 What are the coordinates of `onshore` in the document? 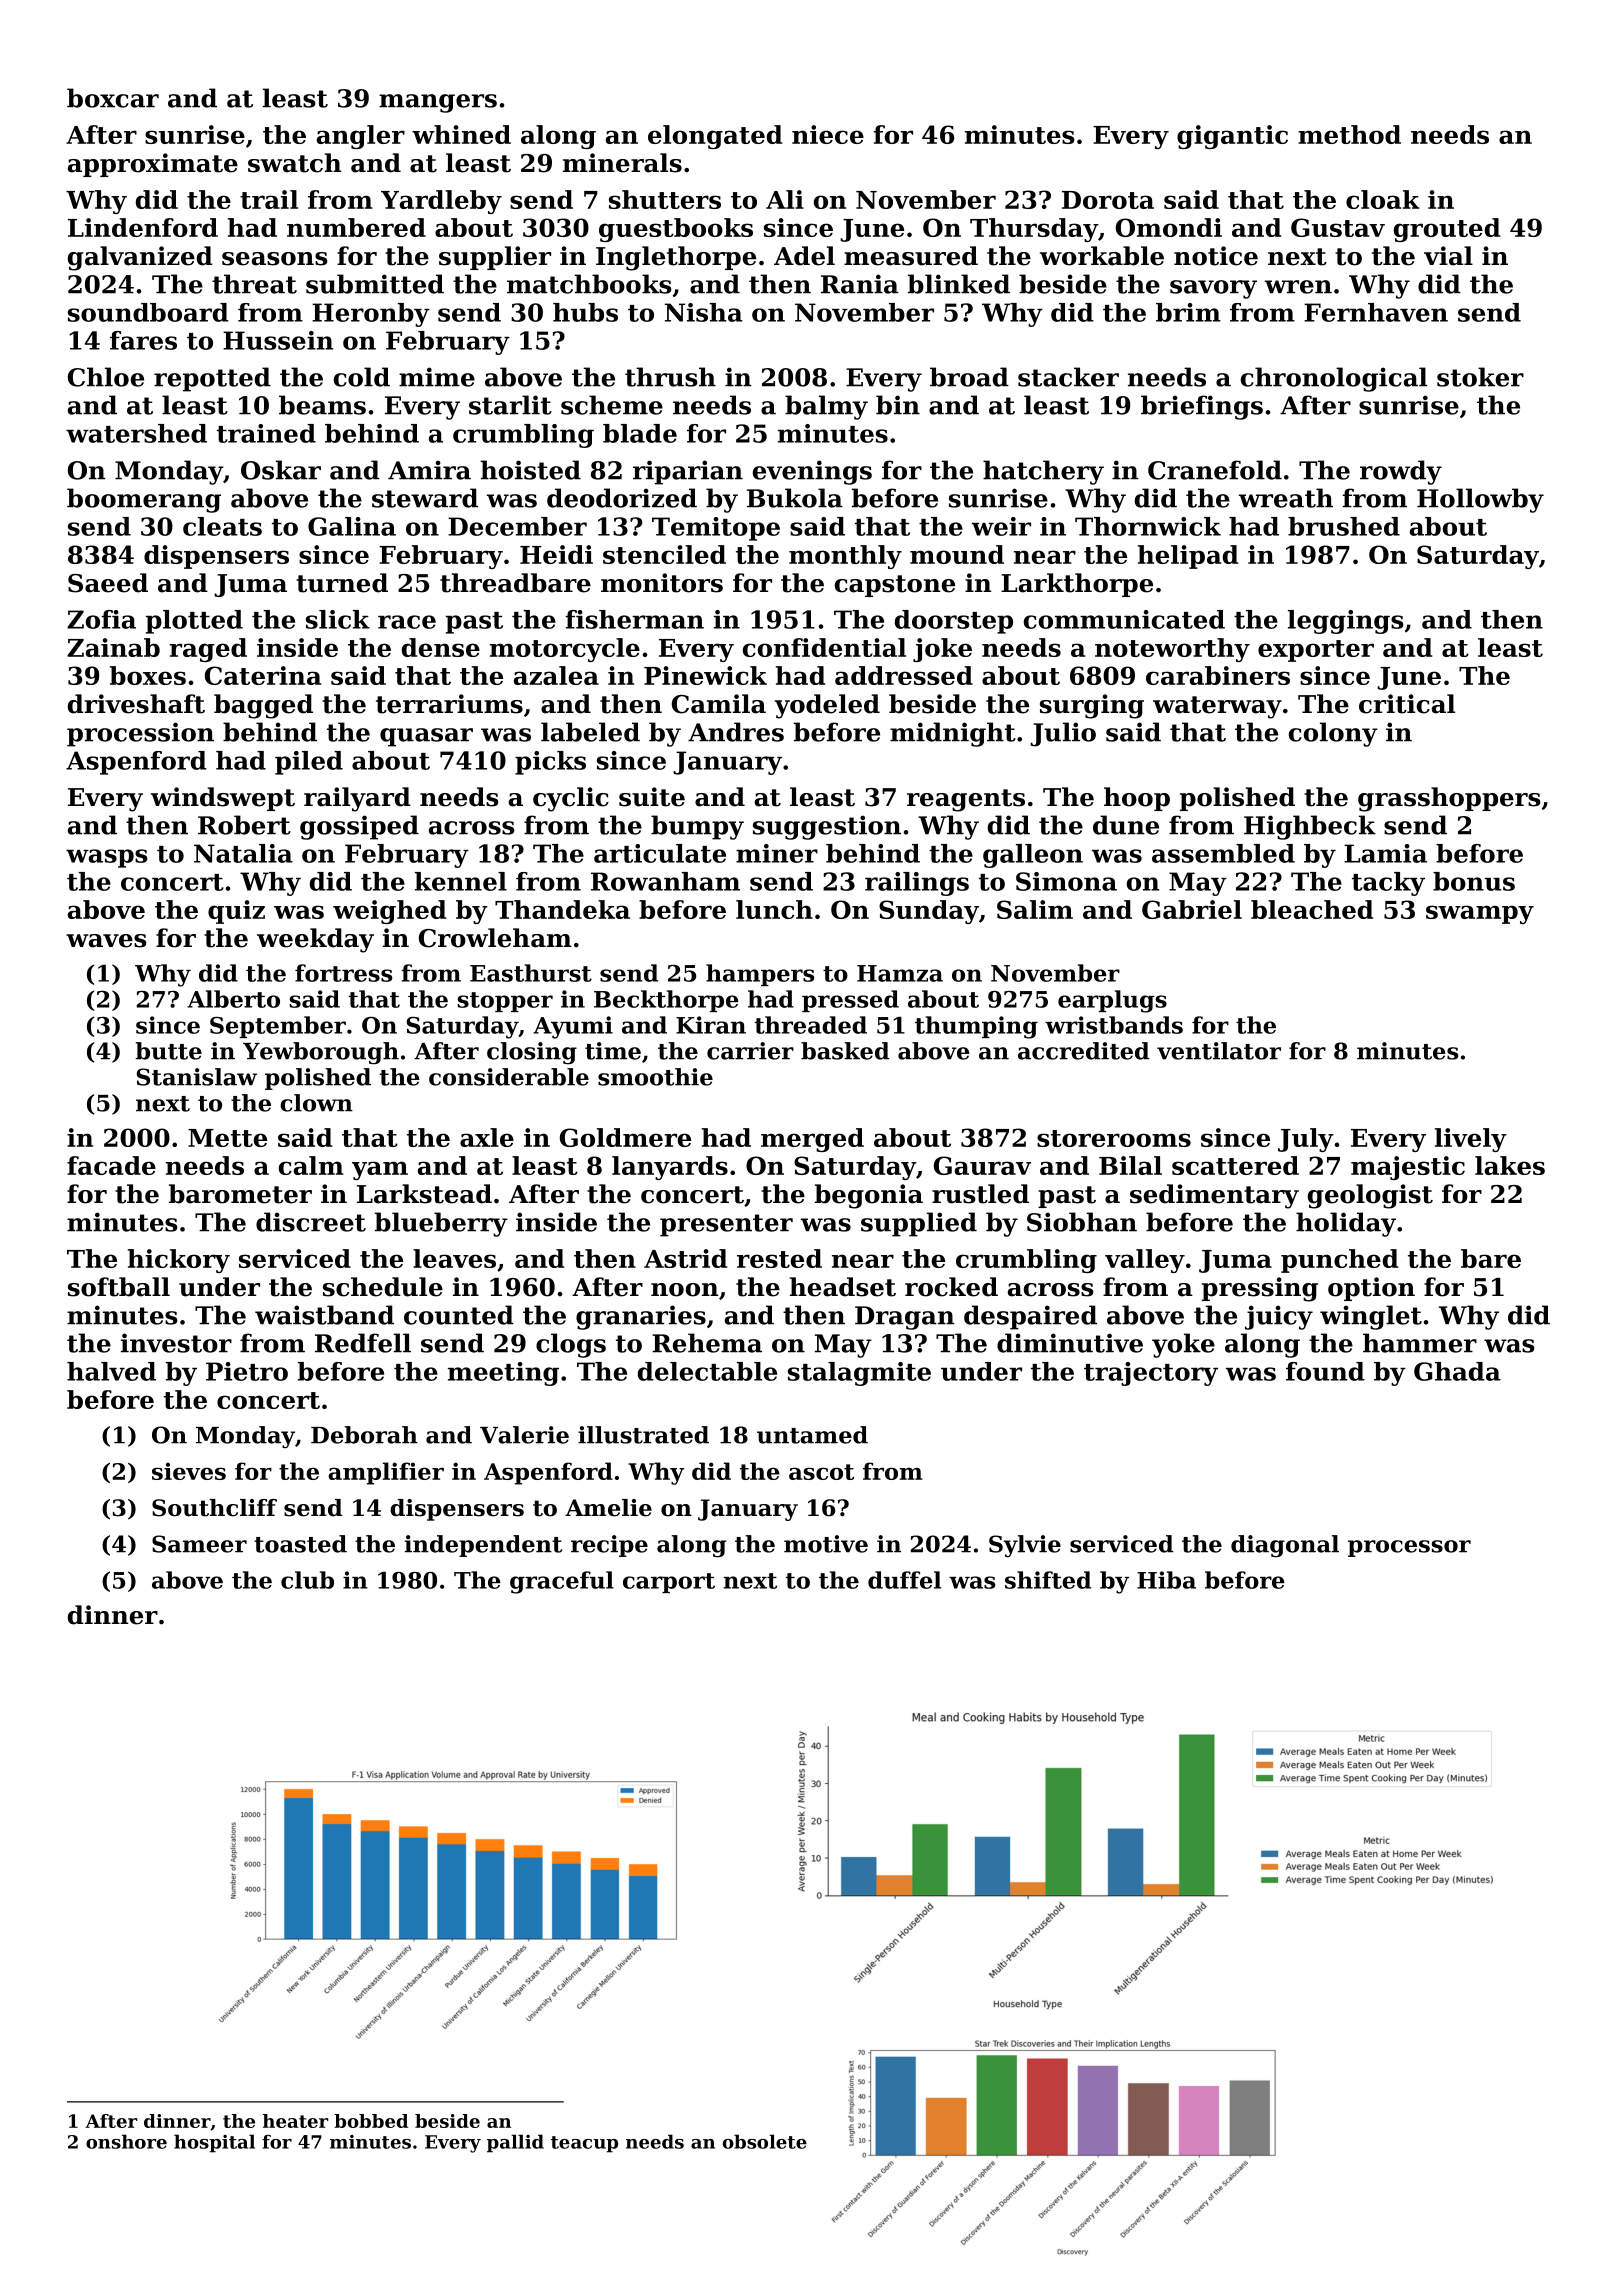 It's located at (126, 2141).
